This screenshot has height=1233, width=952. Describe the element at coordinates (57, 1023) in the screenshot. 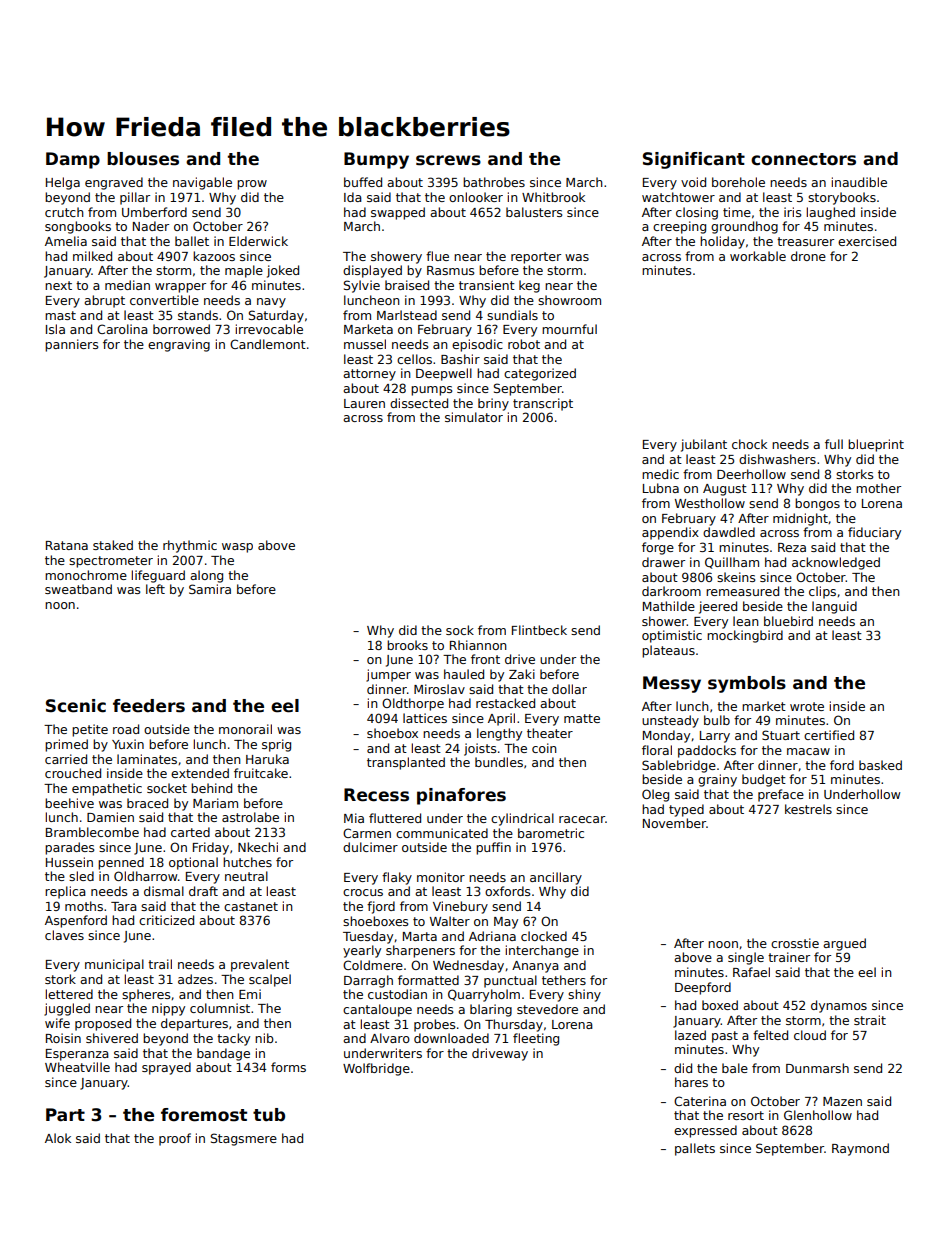

I see `wife` at that location.
